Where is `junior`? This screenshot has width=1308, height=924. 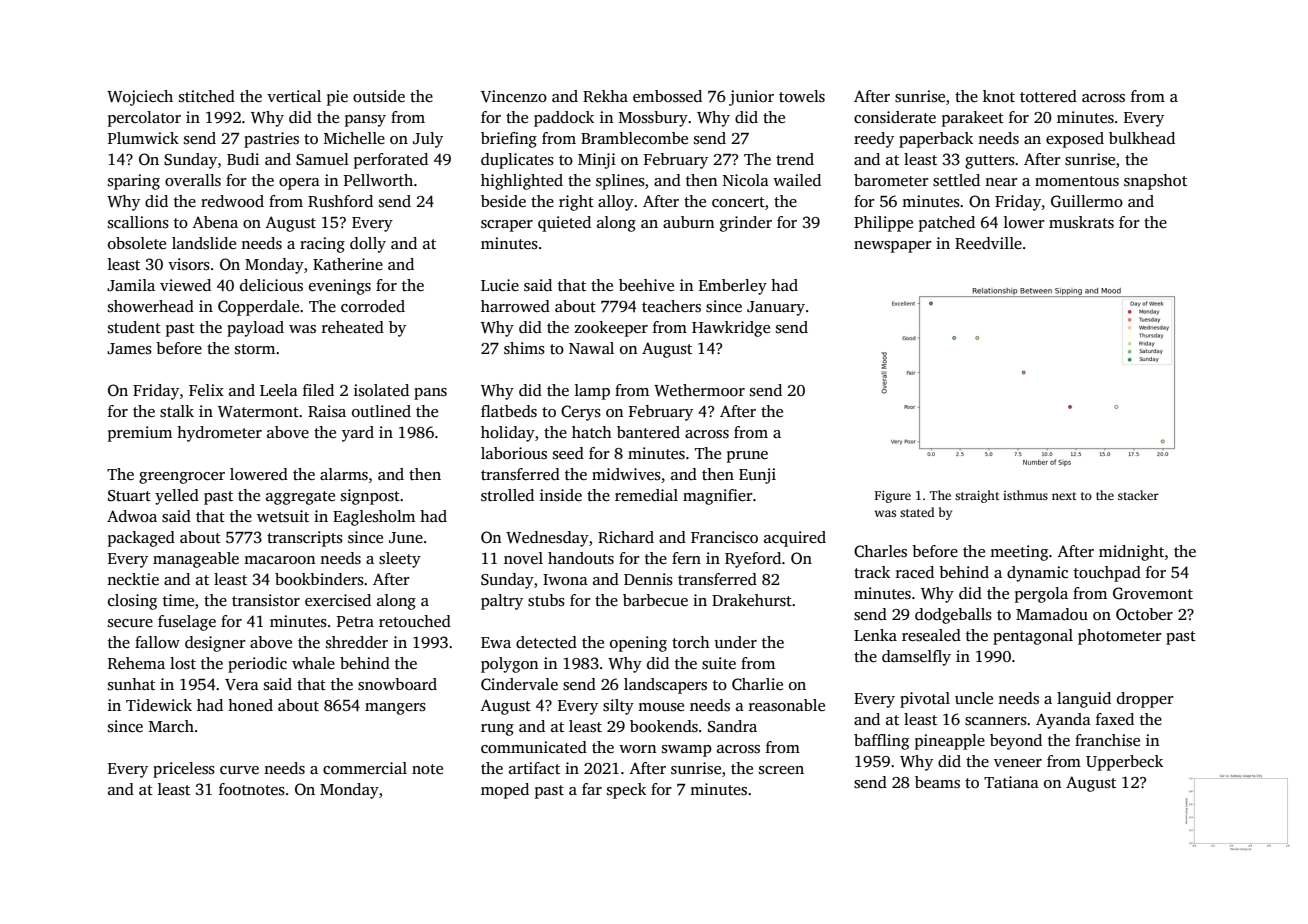 junior is located at coordinates (751, 98).
